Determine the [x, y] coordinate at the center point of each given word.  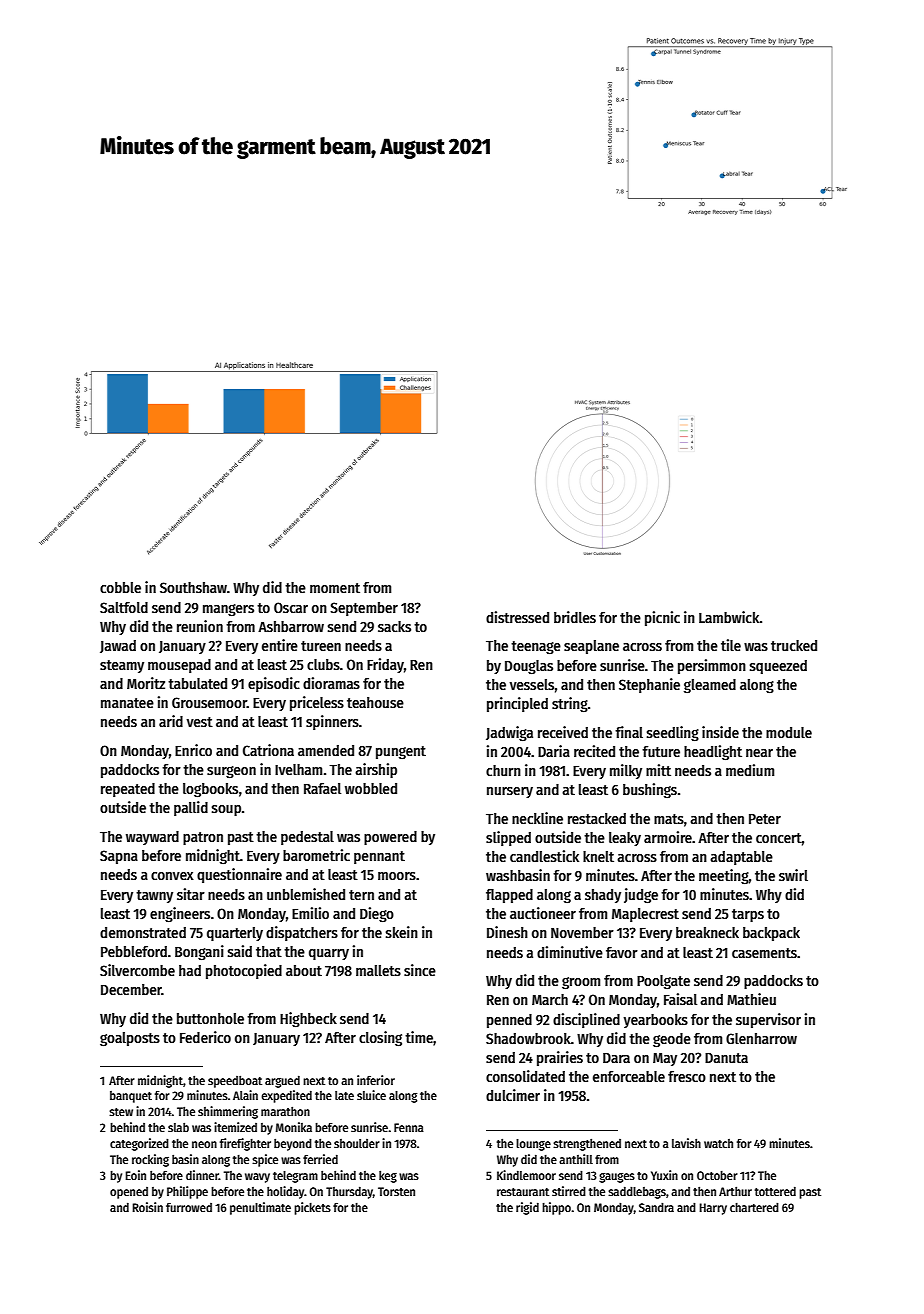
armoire [668, 837]
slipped [508, 838]
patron [203, 838]
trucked [794, 645]
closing [380, 1039]
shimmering [228, 1112]
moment [335, 588]
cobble [120, 587]
